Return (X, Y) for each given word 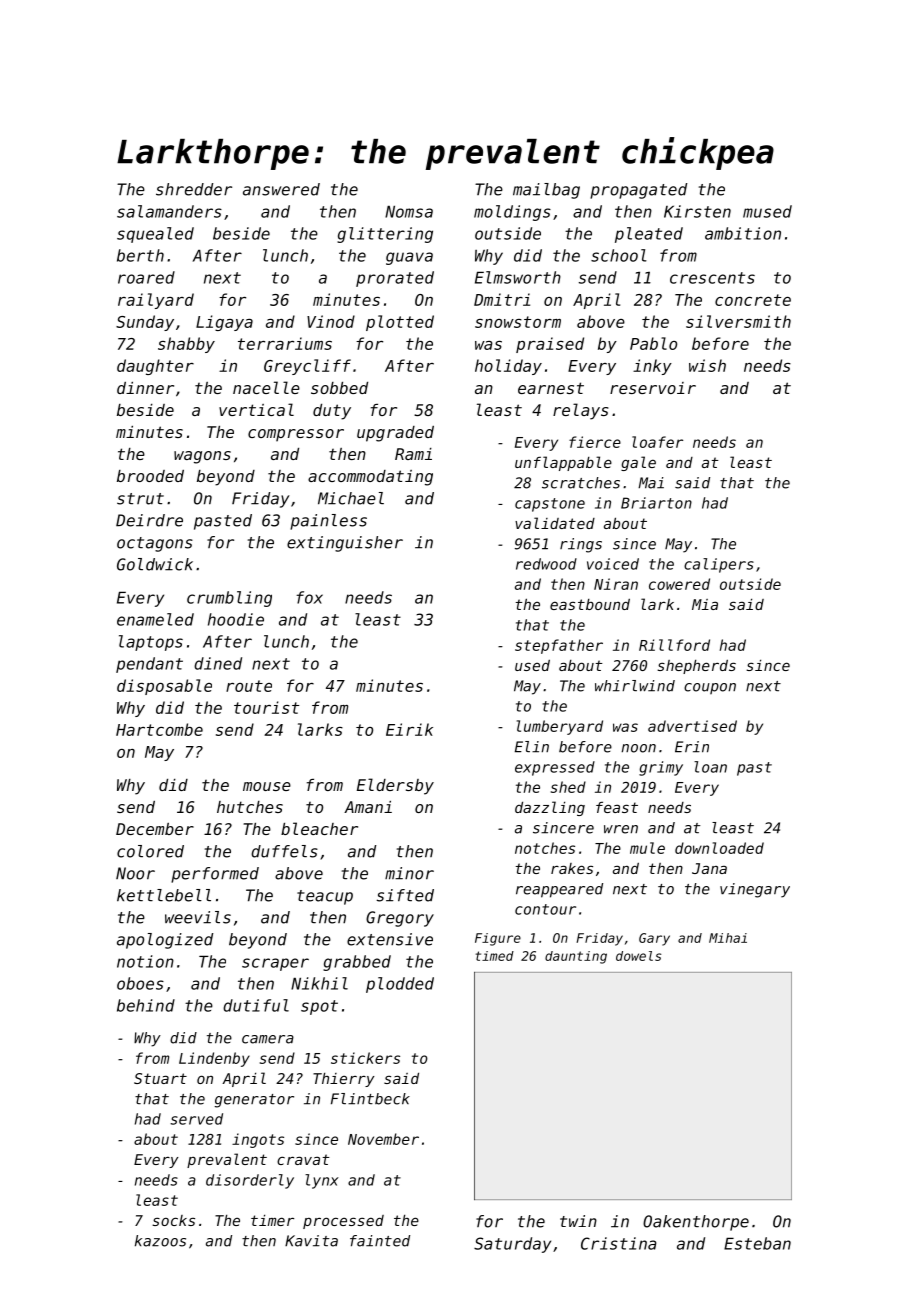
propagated (638, 191)
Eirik (409, 729)
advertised (692, 726)
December (155, 829)
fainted (380, 1241)
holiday (508, 367)
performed (215, 875)
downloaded (719, 848)
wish (707, 365)
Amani (368, 807)
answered (281, 189)
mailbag (546, 191)
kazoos (160, 1241)
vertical (256, 409)
